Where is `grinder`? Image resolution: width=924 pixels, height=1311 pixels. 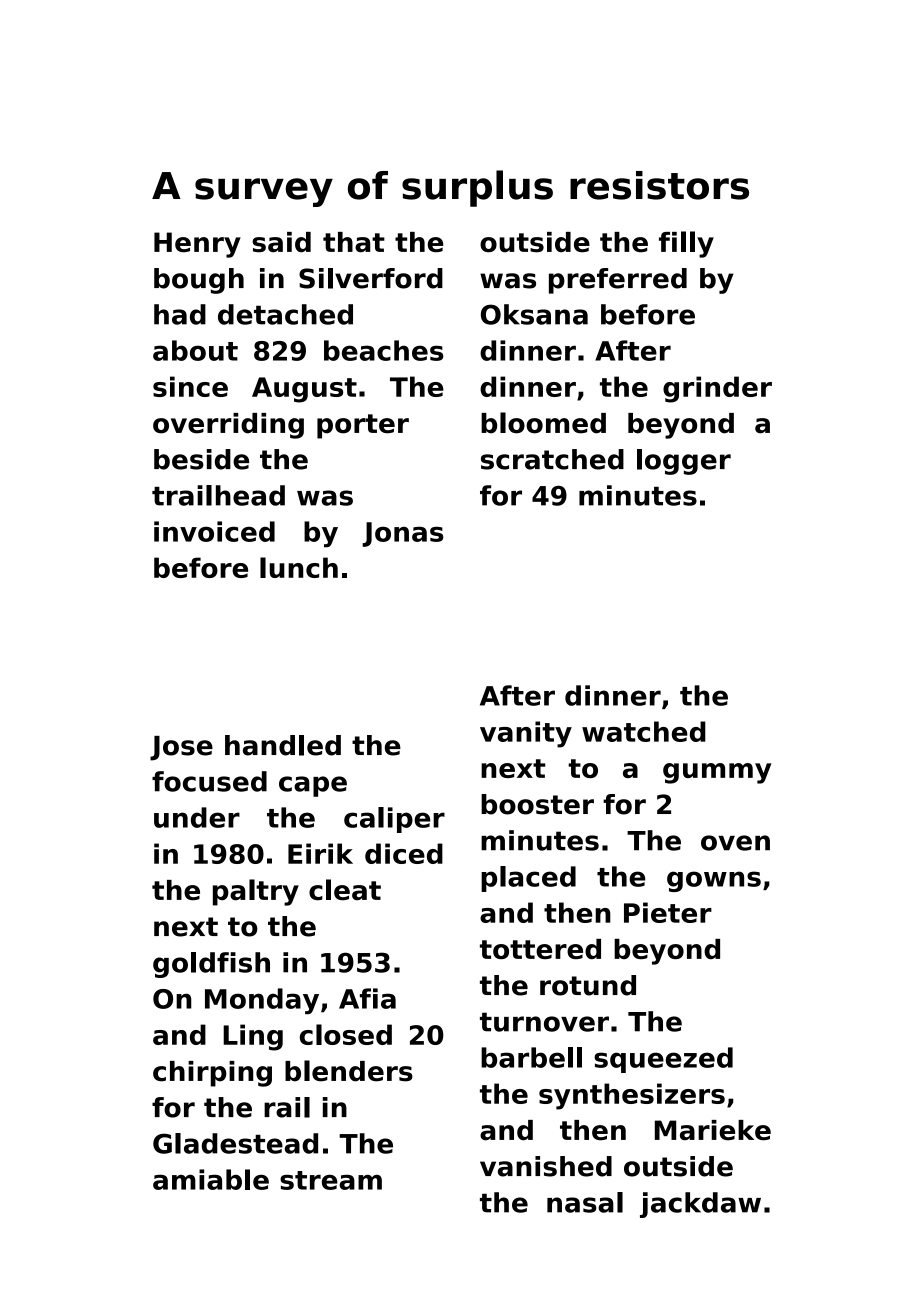 grinder is located at coordinates (717, 389).
